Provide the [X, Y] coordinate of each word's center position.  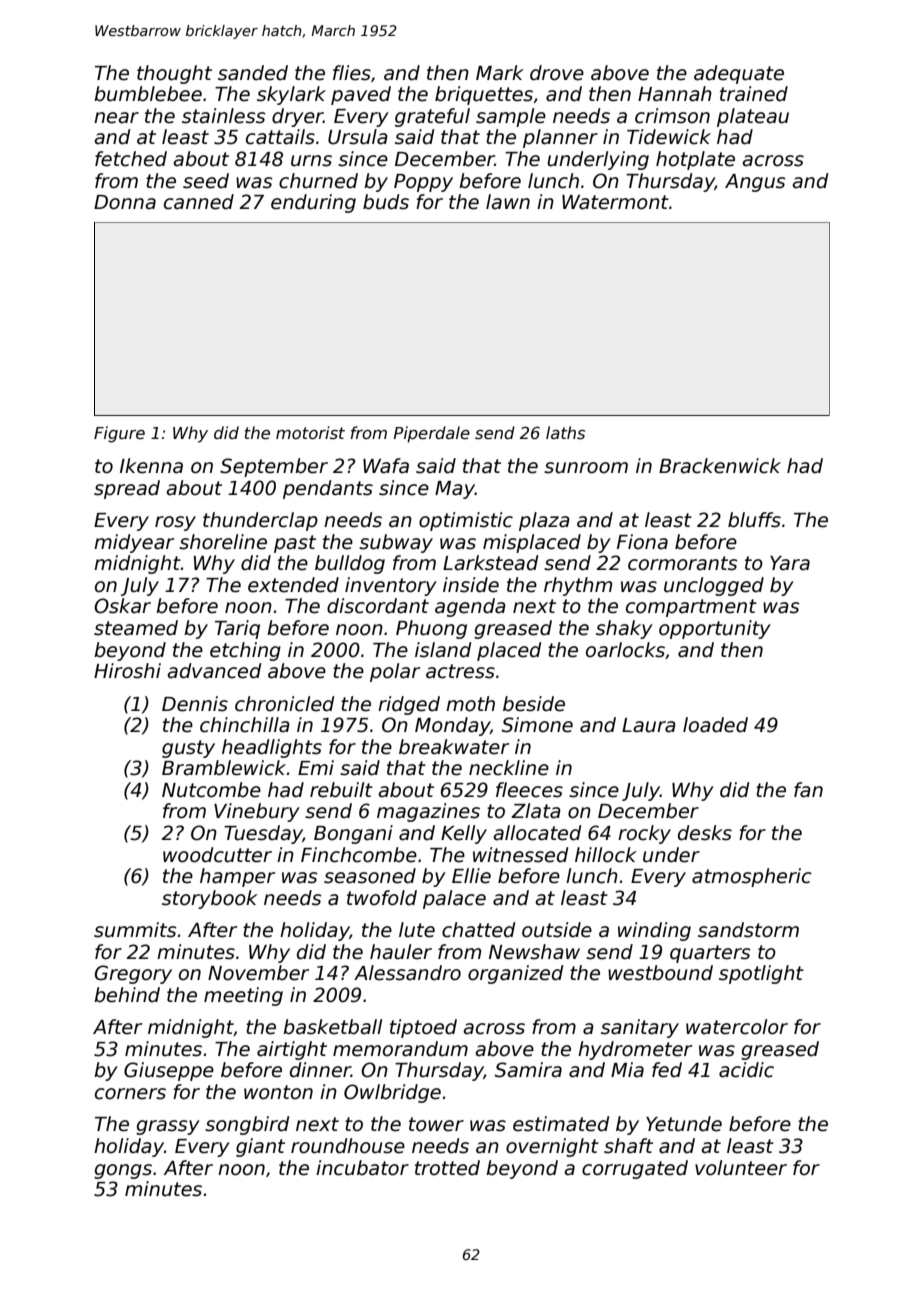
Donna [125, 202]
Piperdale [432, 434]
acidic [746, 1070]
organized [515, 974]
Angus [755, 183]
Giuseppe [169, 1071]
